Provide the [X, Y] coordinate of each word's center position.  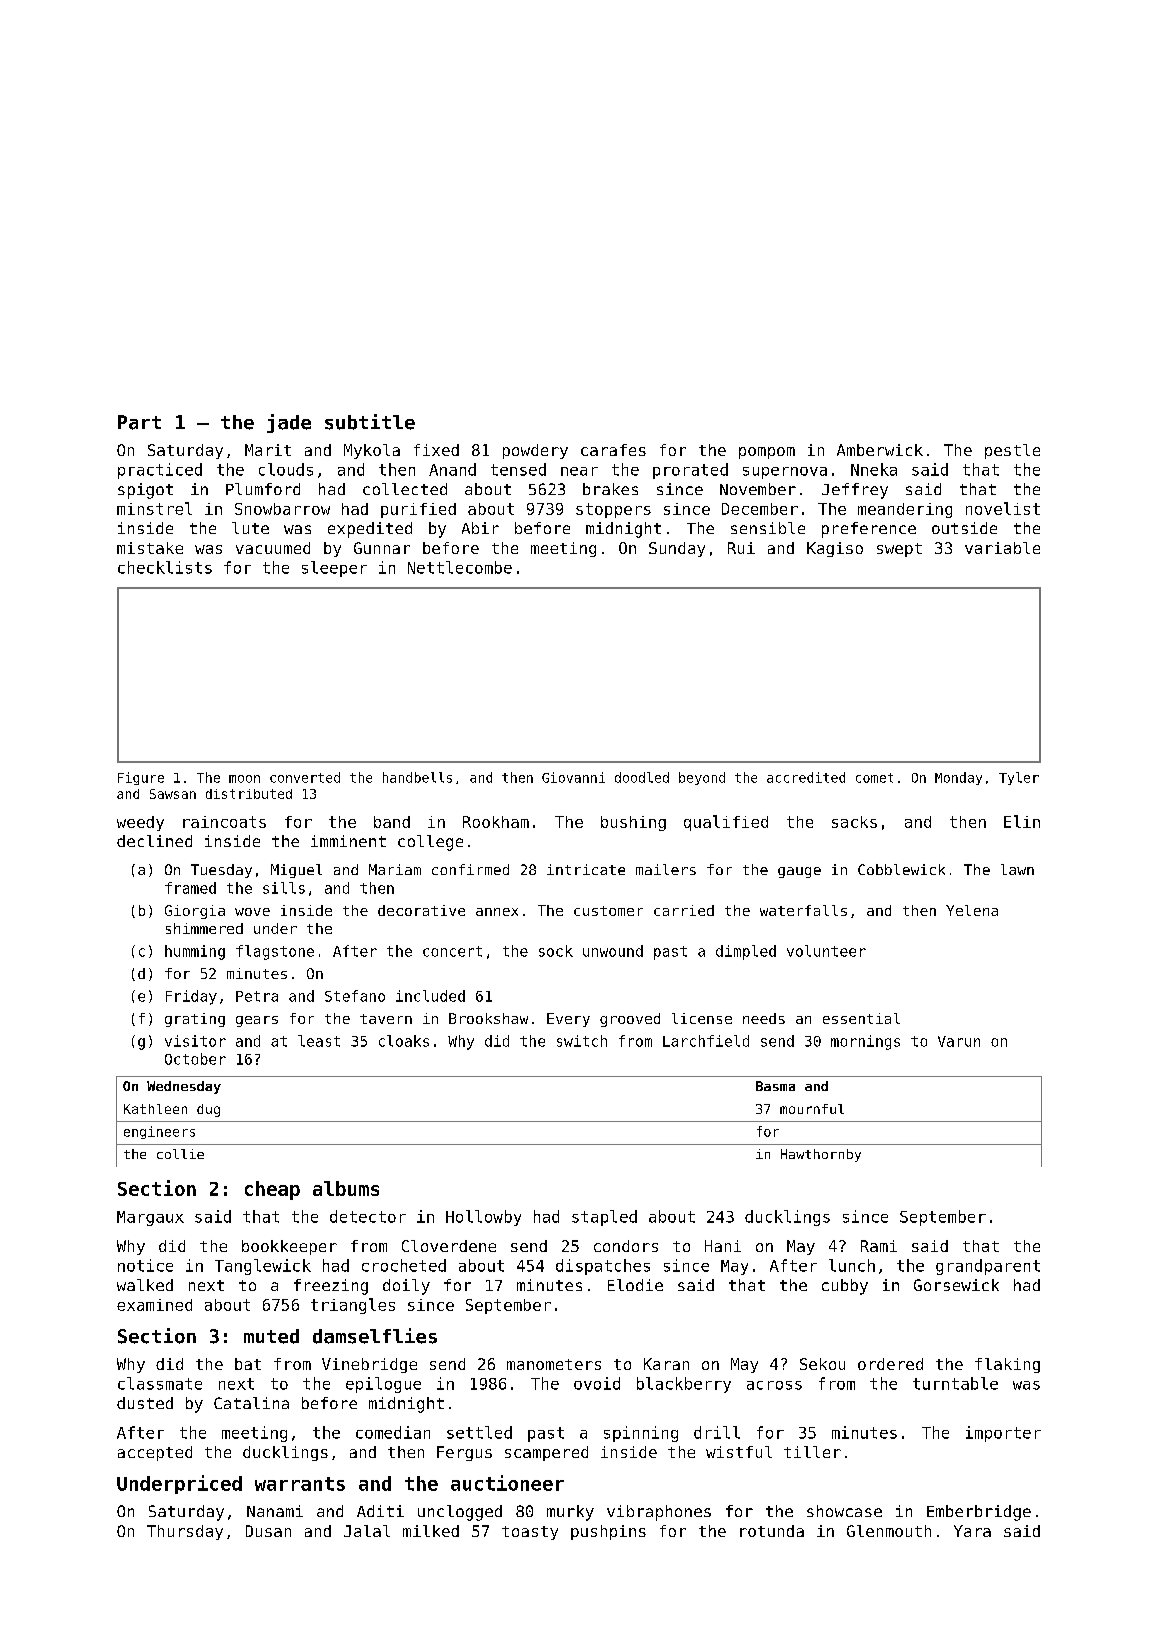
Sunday [677, 549]
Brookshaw [488, 1018]
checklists [165, 567]
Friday [191, 997]
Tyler [1019, 778]
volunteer [826, 951]
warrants [300, 1484]
